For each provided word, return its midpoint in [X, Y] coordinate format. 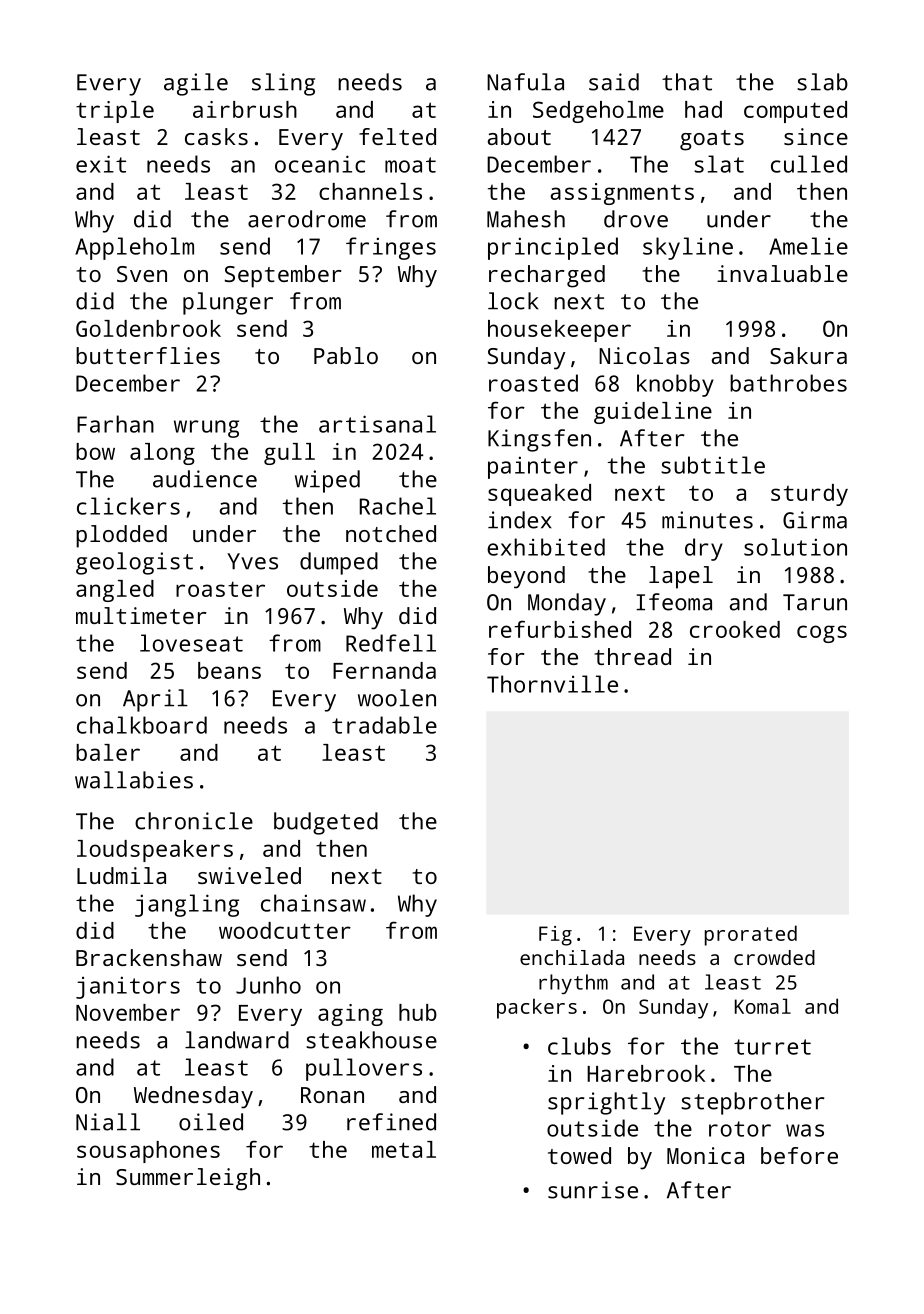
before [799, 1155]
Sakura [808, 355]
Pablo [346, 355]
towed [579, 1155]
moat [410, 165]
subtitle [713, 465]
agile [196, 84]
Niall [108, 1122]
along [162, 454]
